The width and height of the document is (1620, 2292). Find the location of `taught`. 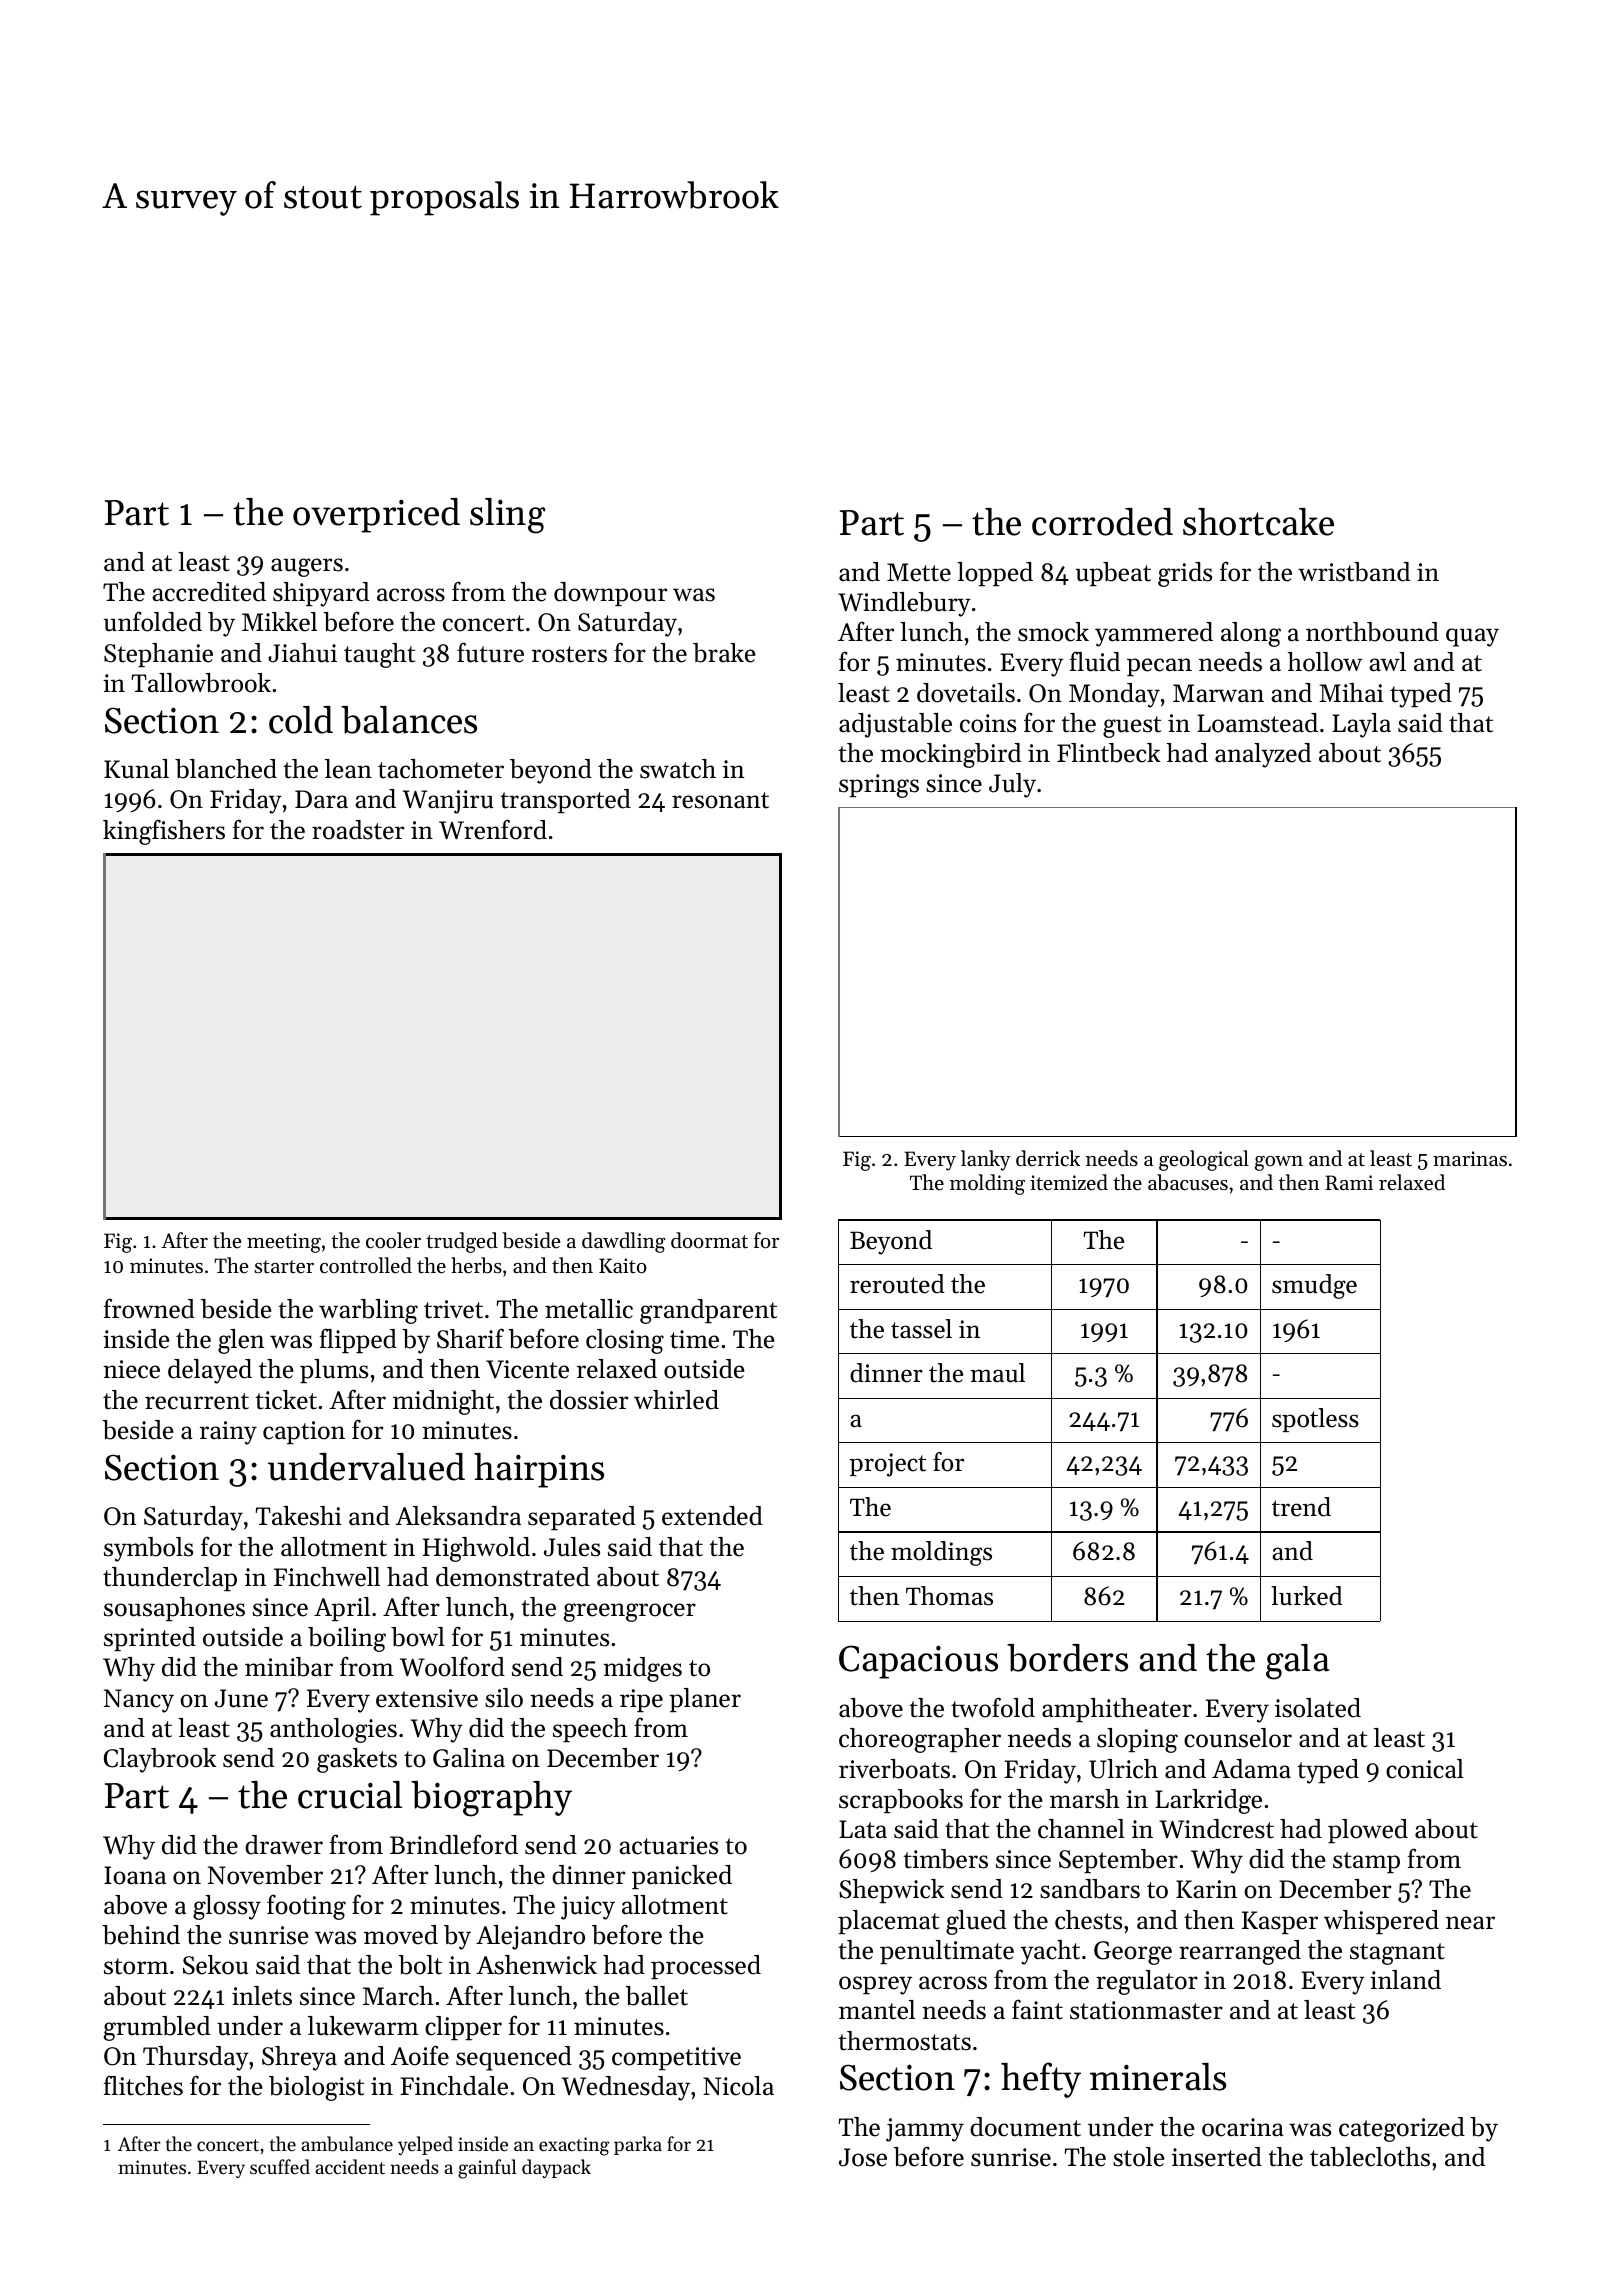

taught is located at coordinates (379, 655).
